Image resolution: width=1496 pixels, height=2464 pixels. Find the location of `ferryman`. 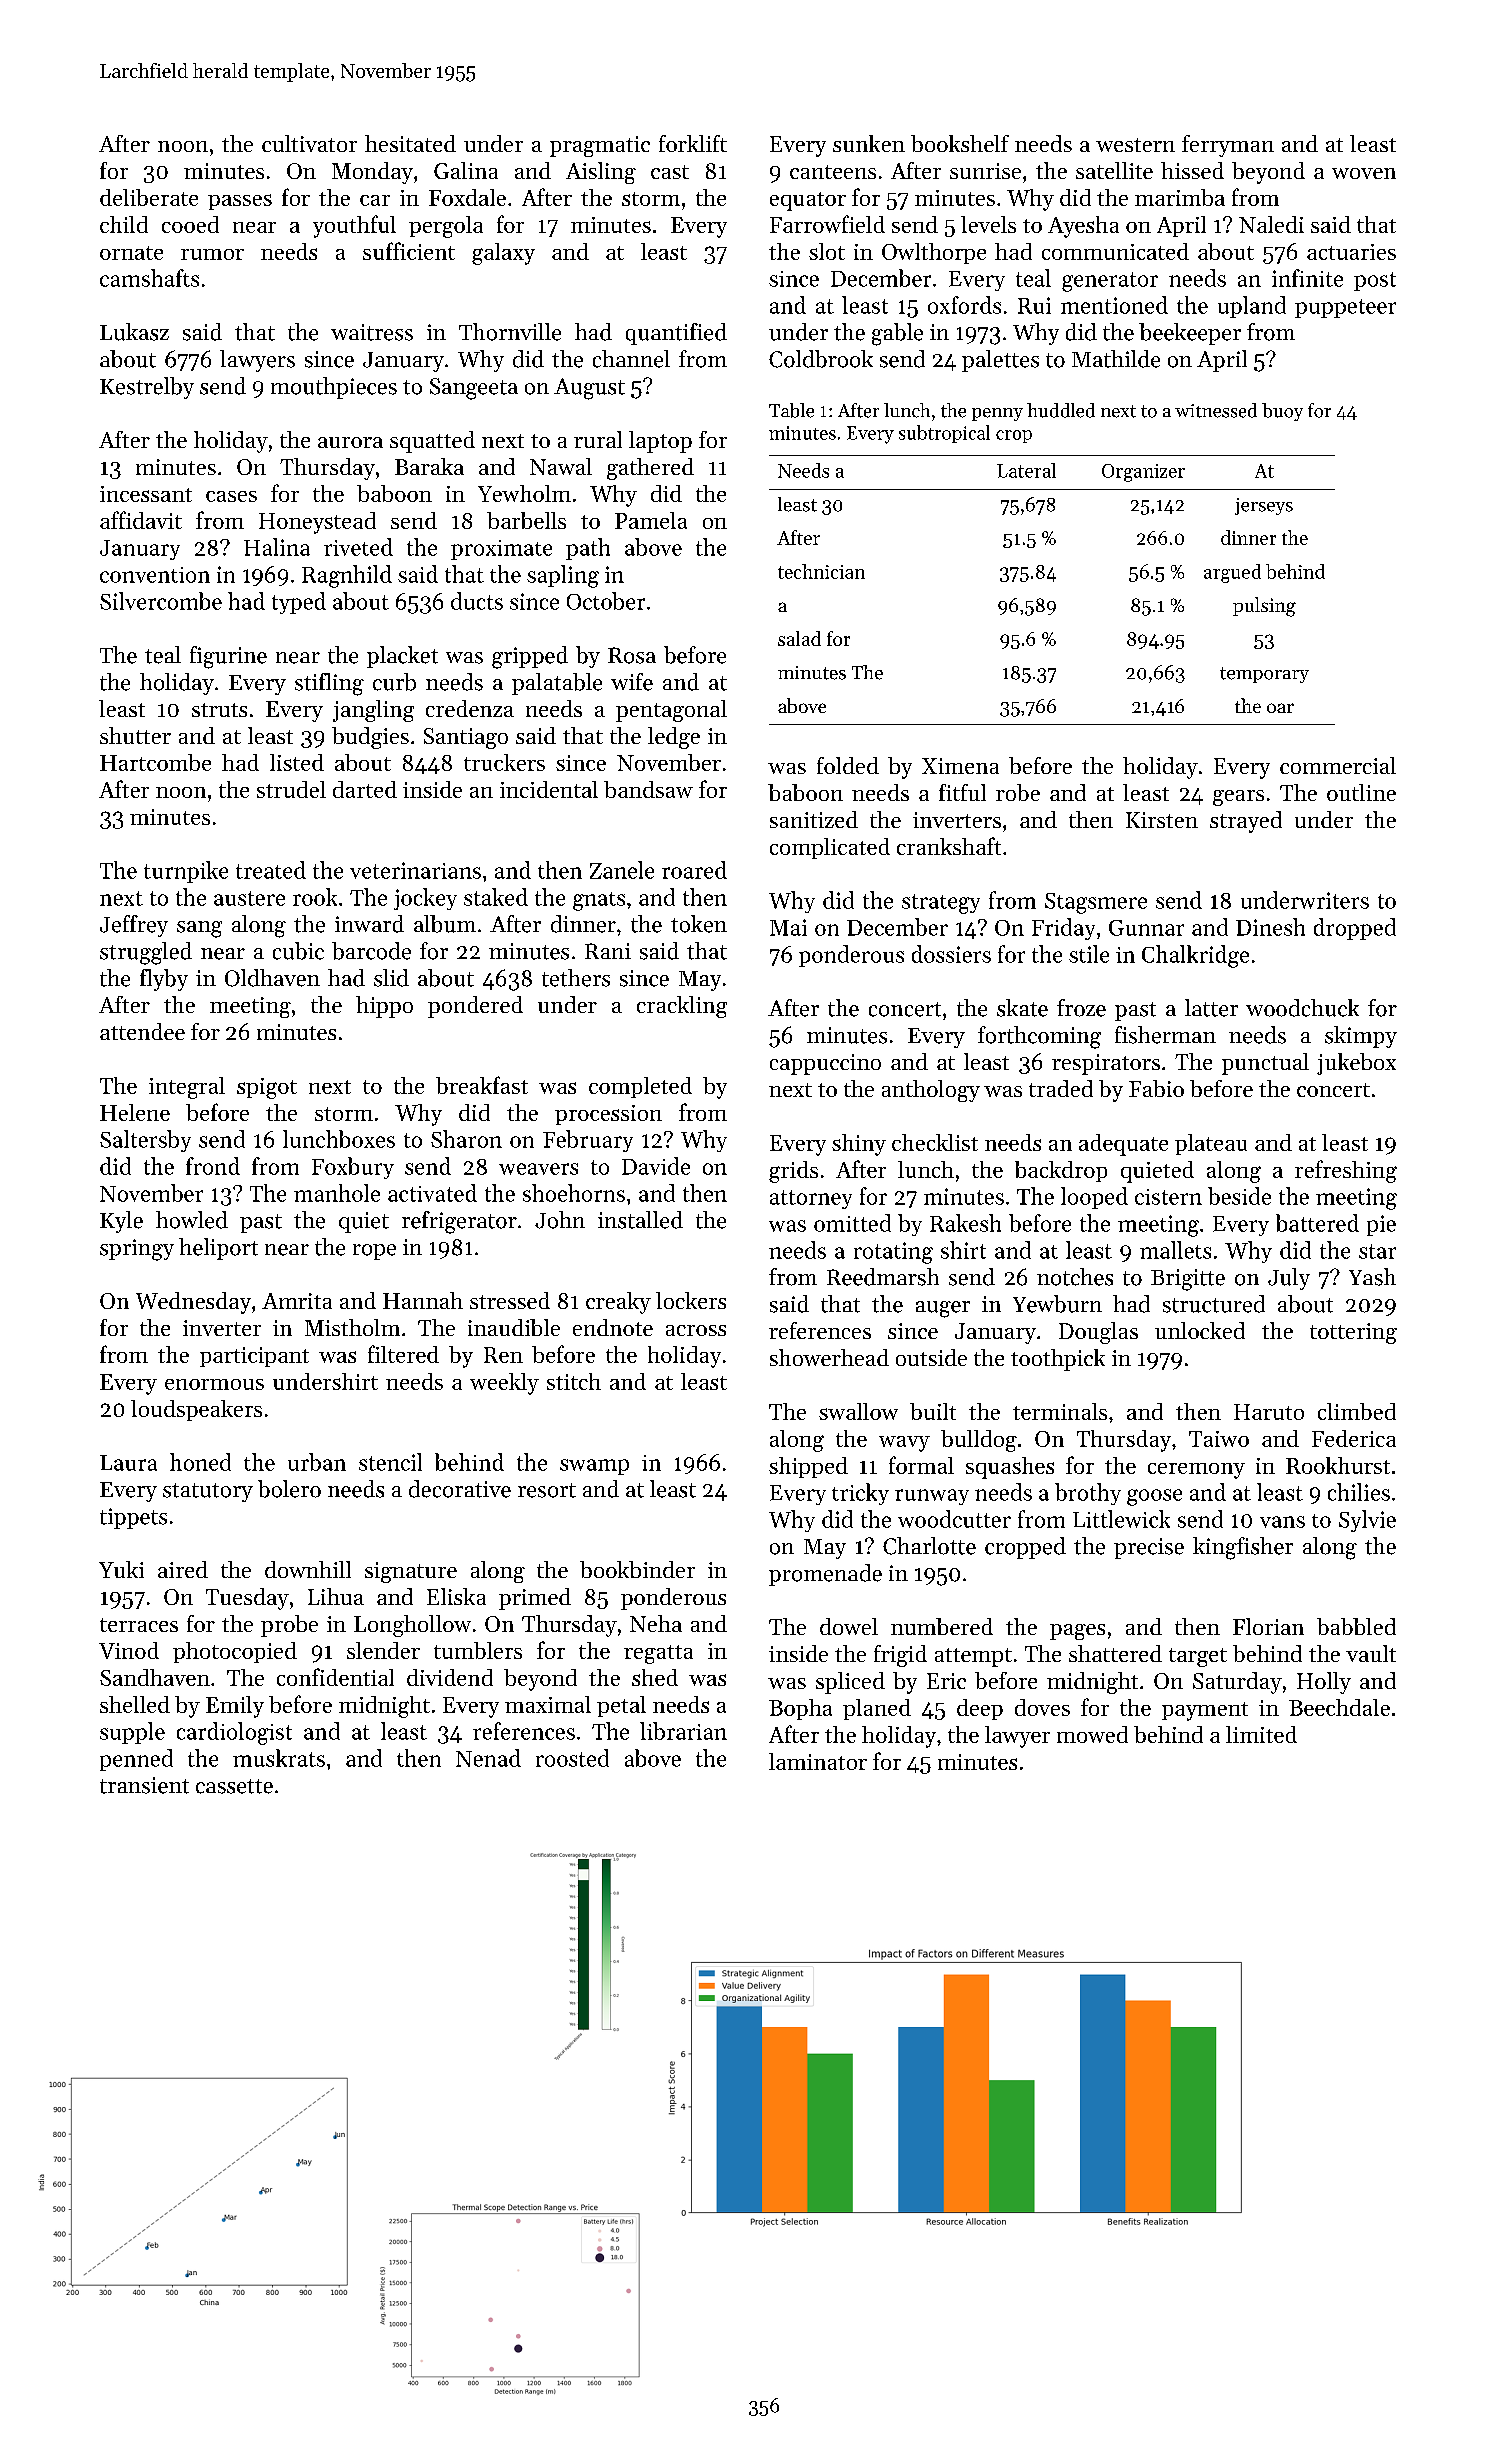

ferryman is located at coordinates (1228, 146).
